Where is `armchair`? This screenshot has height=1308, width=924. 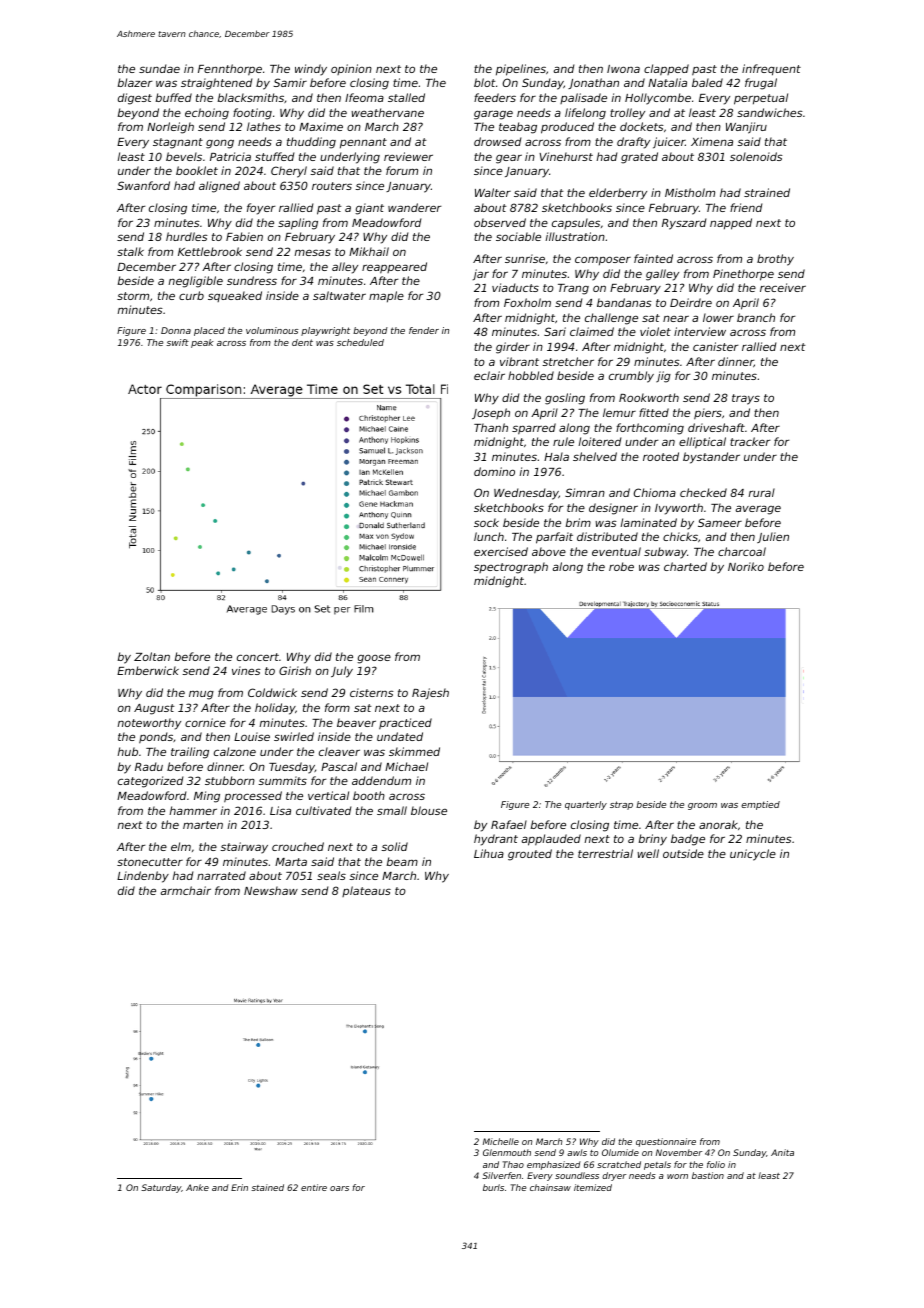 armchair is located at coordinates (186, 890).
